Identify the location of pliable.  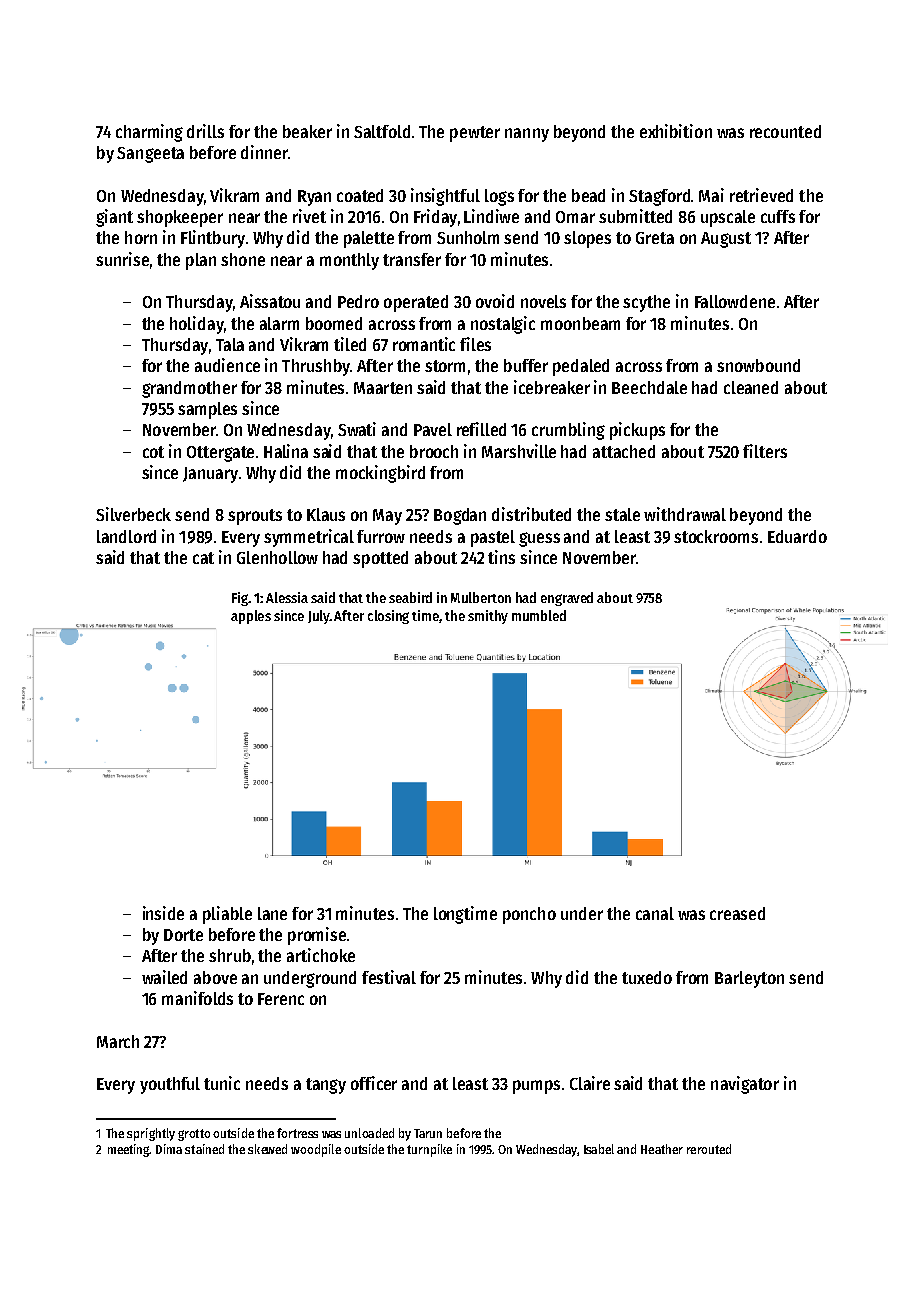
(227, 915).
